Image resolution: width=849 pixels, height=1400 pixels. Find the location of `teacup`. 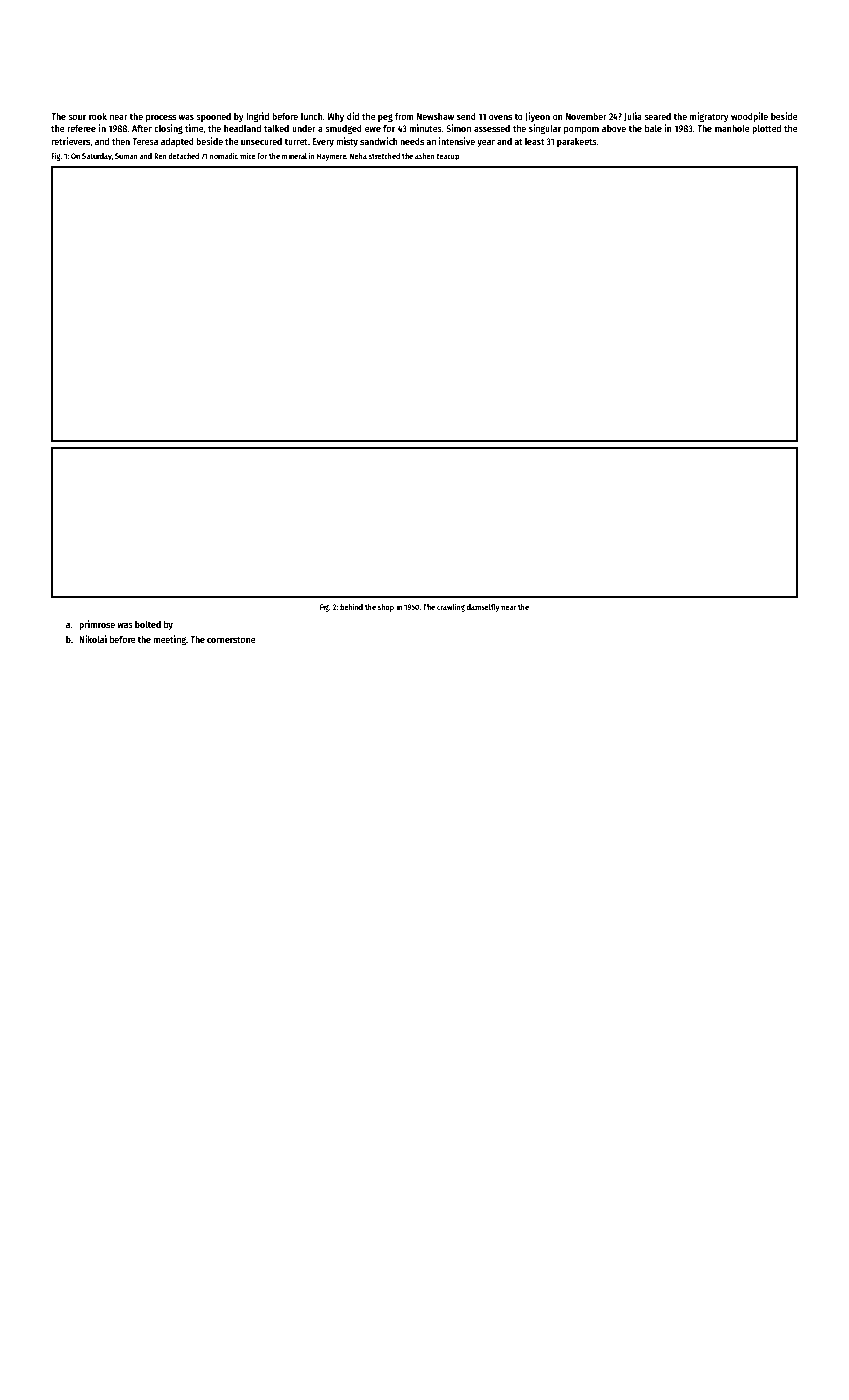

teacup is located at coordinates (448, 157).
